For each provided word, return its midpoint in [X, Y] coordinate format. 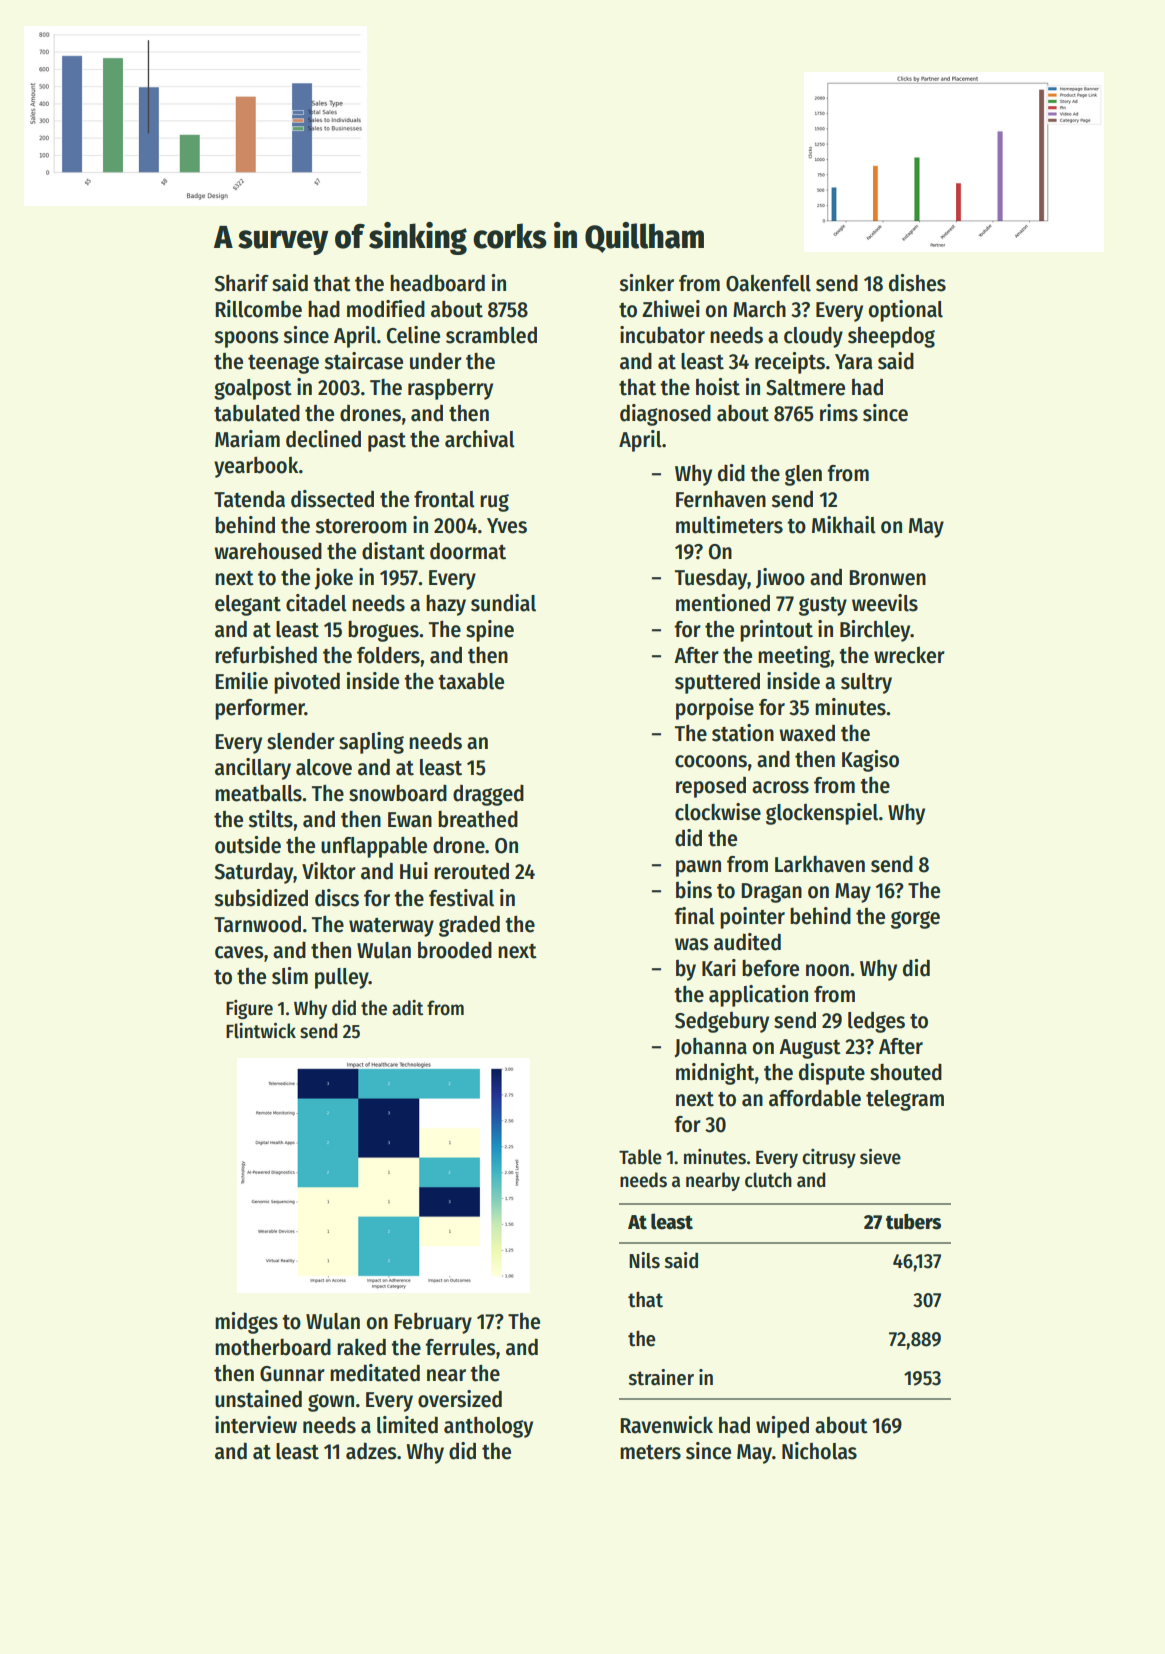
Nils [644, 1260]
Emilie [242, 681]
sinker [647, 283]
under [436, 361]
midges [246, 1323]
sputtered [717, 683]
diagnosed [665, 415]
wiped [782, 1427]
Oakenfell [768, 283]
